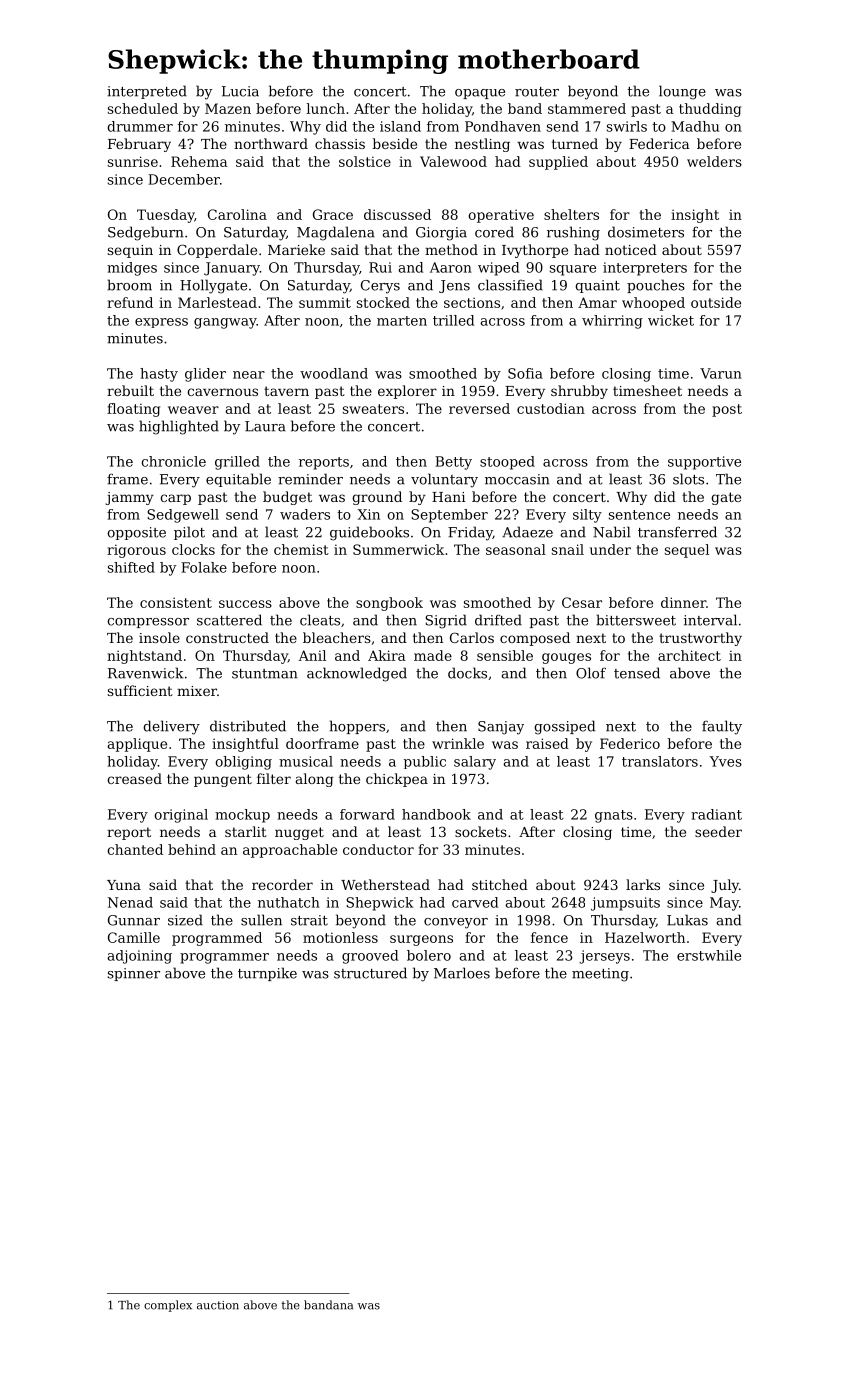  Describe the element at coordinates (282, 884) in the document. I see `recorder` at that location.
